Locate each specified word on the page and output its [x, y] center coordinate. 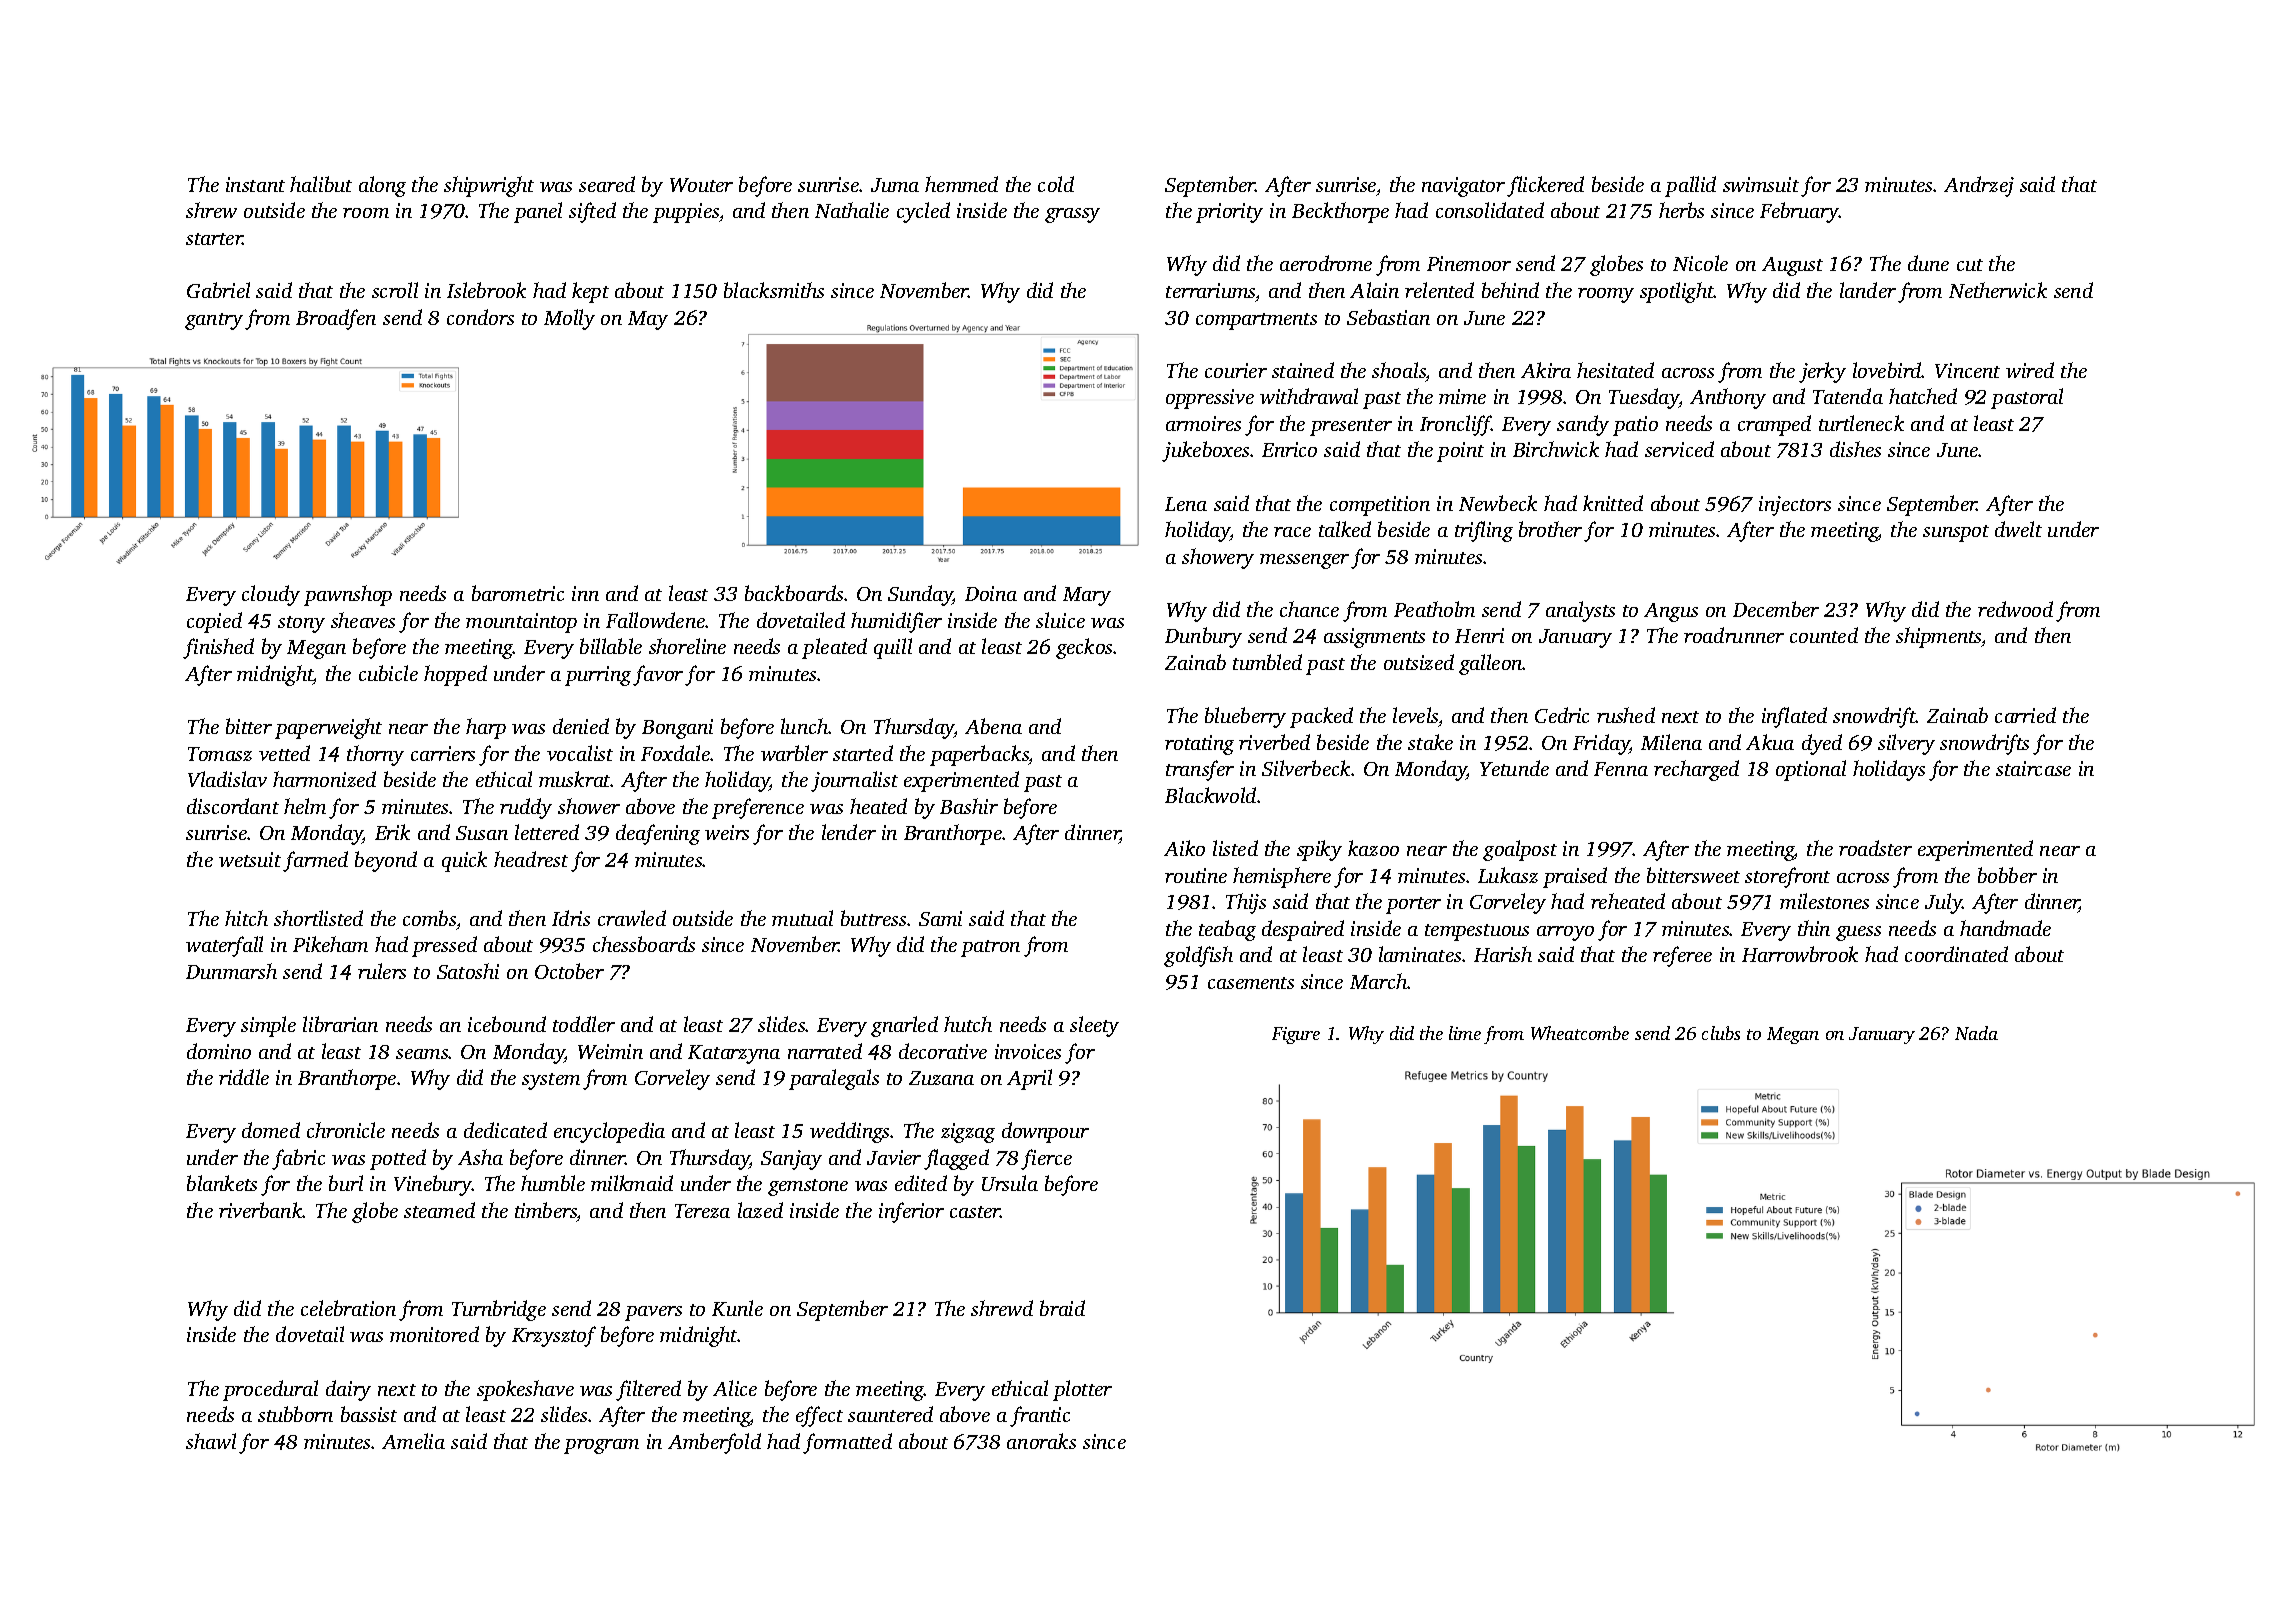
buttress [873, 918]
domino [219, 1051]
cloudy [271, 595]
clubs [1721, 1033]
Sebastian [1388, 317]
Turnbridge [499, 1310]
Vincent [1967, 370]
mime [1462, 396]
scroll [395, 290]
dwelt [2018, 529]
